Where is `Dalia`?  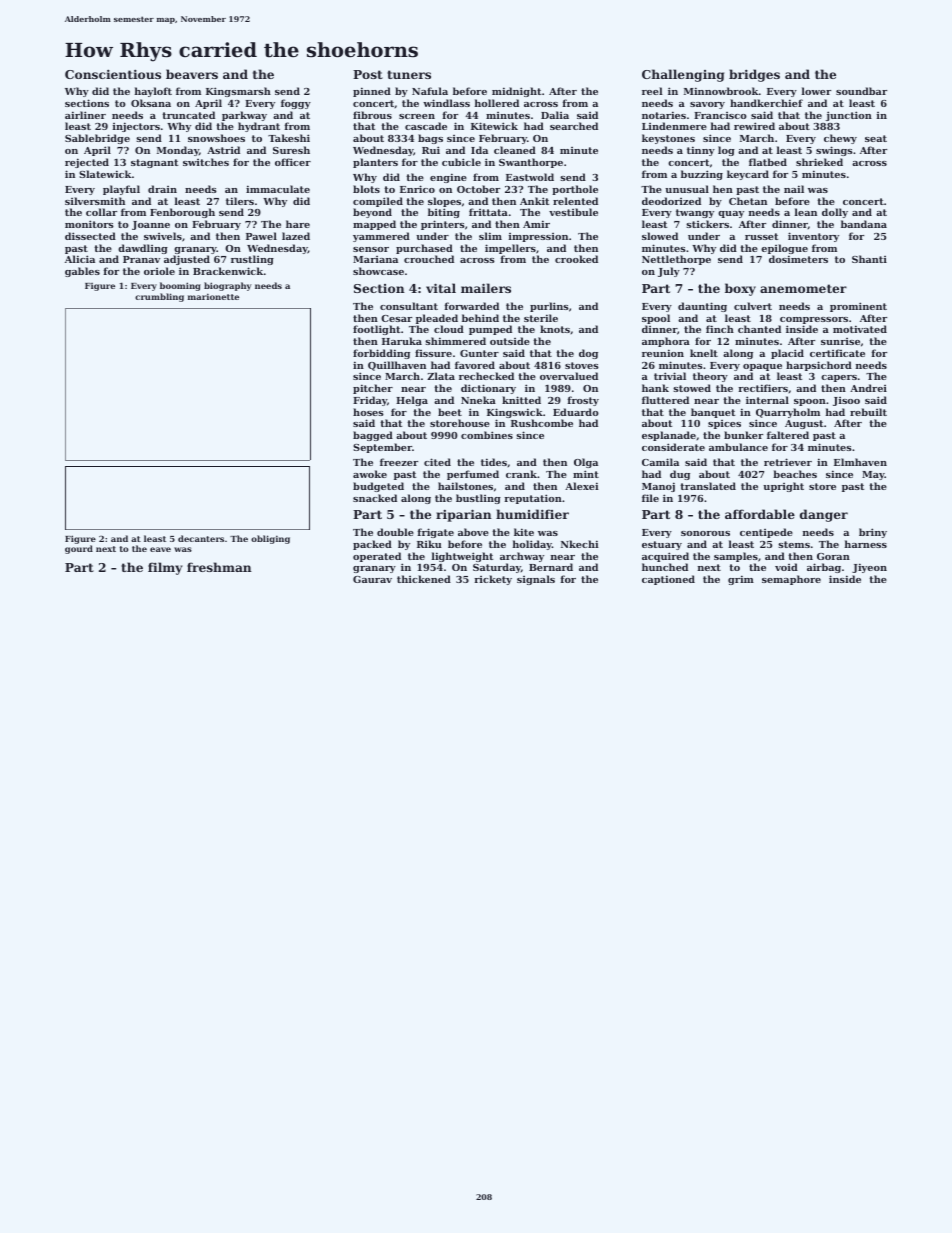 Dalia is located at coordinates (555, 115).
